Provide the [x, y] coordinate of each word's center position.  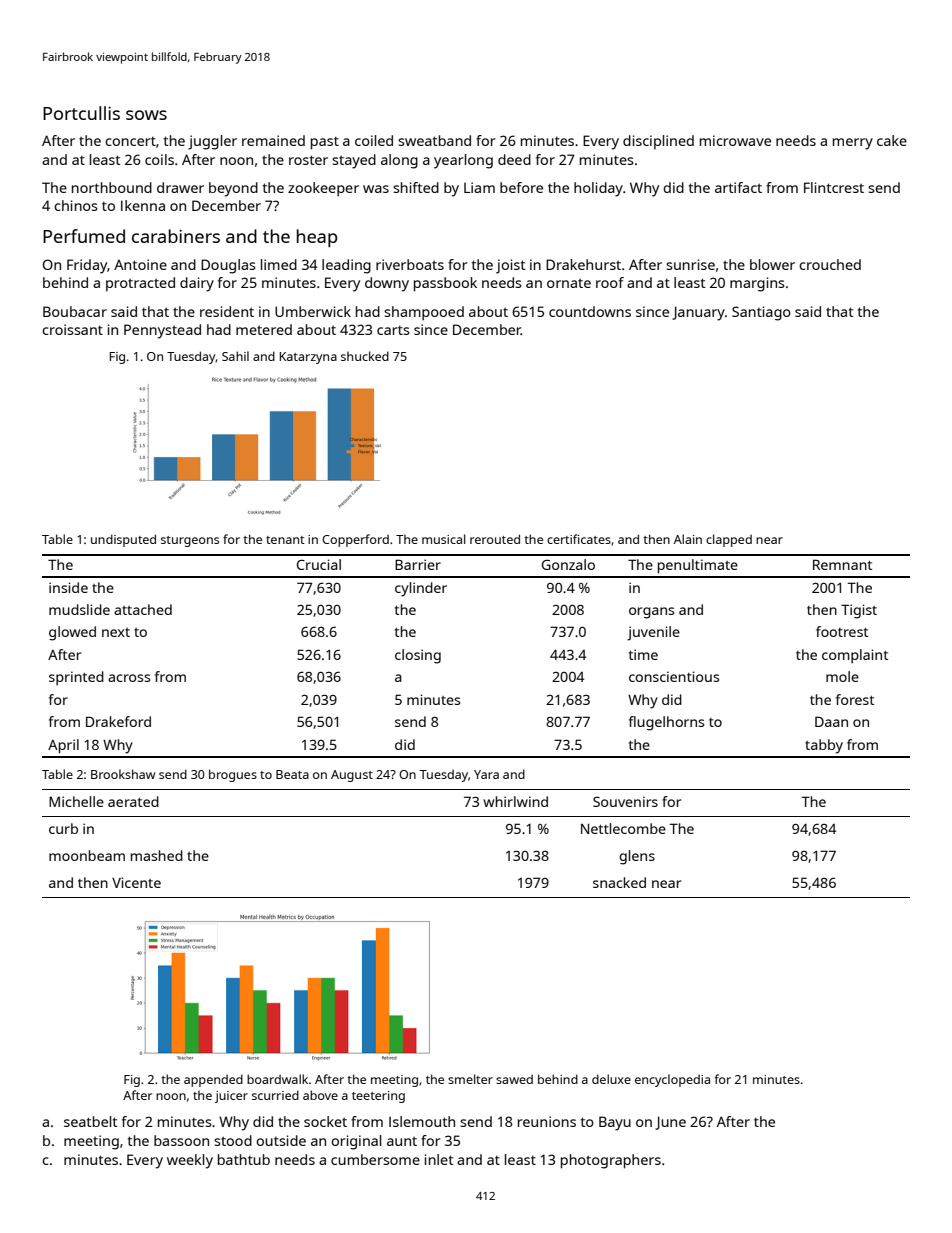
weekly [190, 1161]
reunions [547, 1121]
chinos [76, 205]
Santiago [761, 313]
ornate [569, 283]
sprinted [76, 678]
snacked [619, 882]
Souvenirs [625, 801]
